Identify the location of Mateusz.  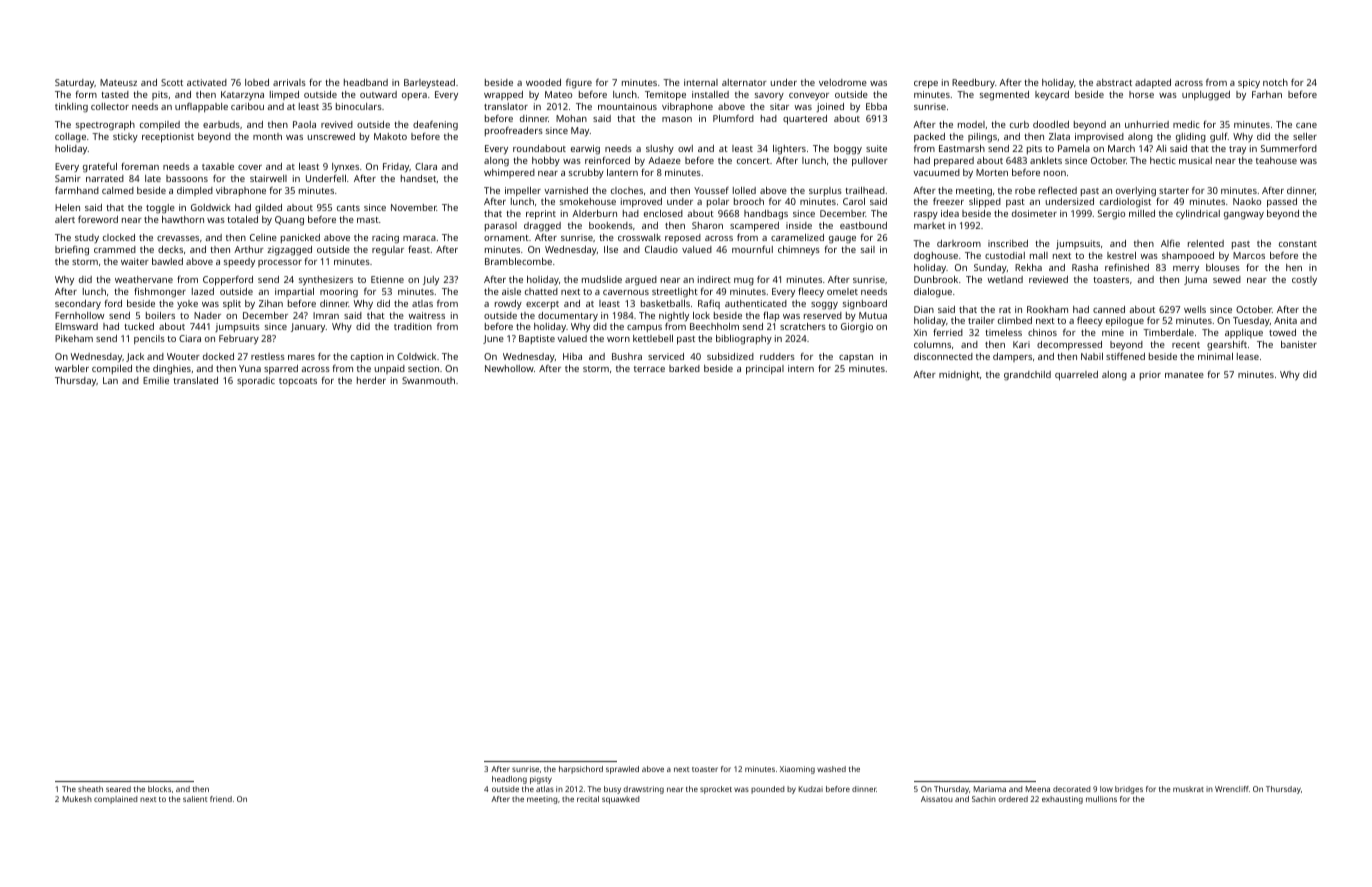
(118, 82).
